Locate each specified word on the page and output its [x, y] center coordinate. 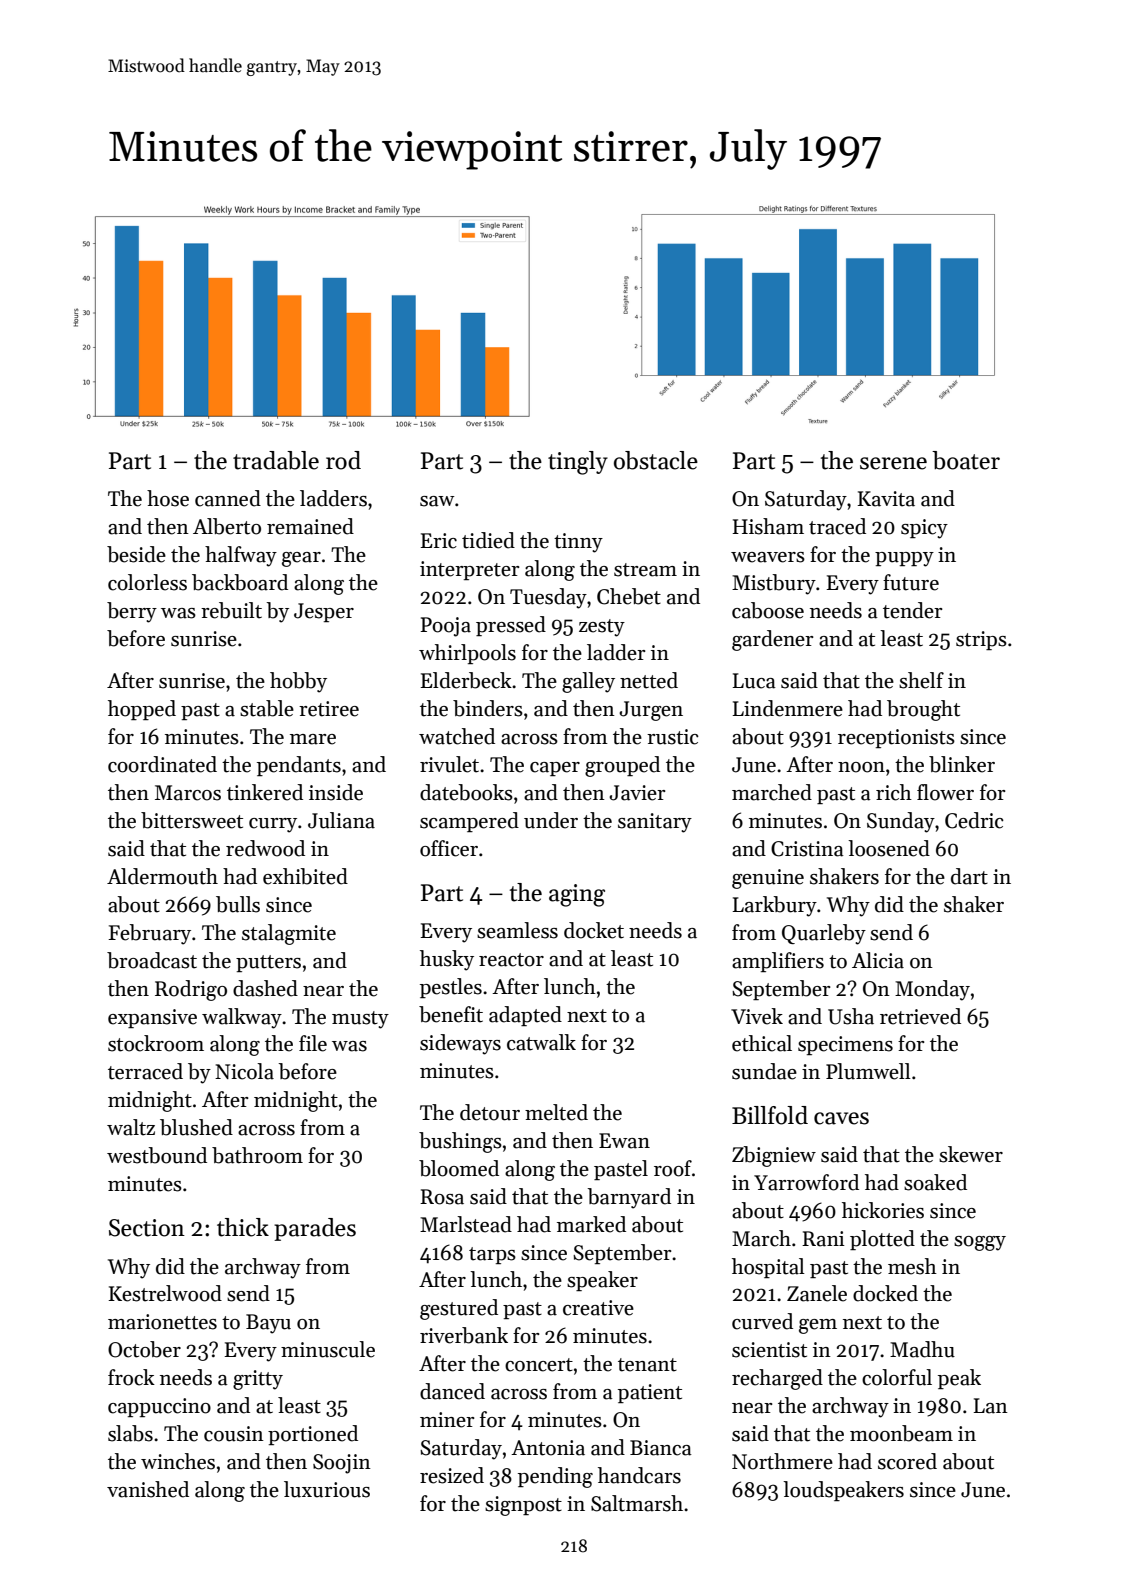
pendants [299, 766]
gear [301, 559]
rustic [673, 737]
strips [981, 640]
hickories [883, 1210]
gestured [459, 1309]
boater [966, 460]
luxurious [327, 1489]
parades [315, 1229]
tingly [578, 463]
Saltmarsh [637, 1503]
